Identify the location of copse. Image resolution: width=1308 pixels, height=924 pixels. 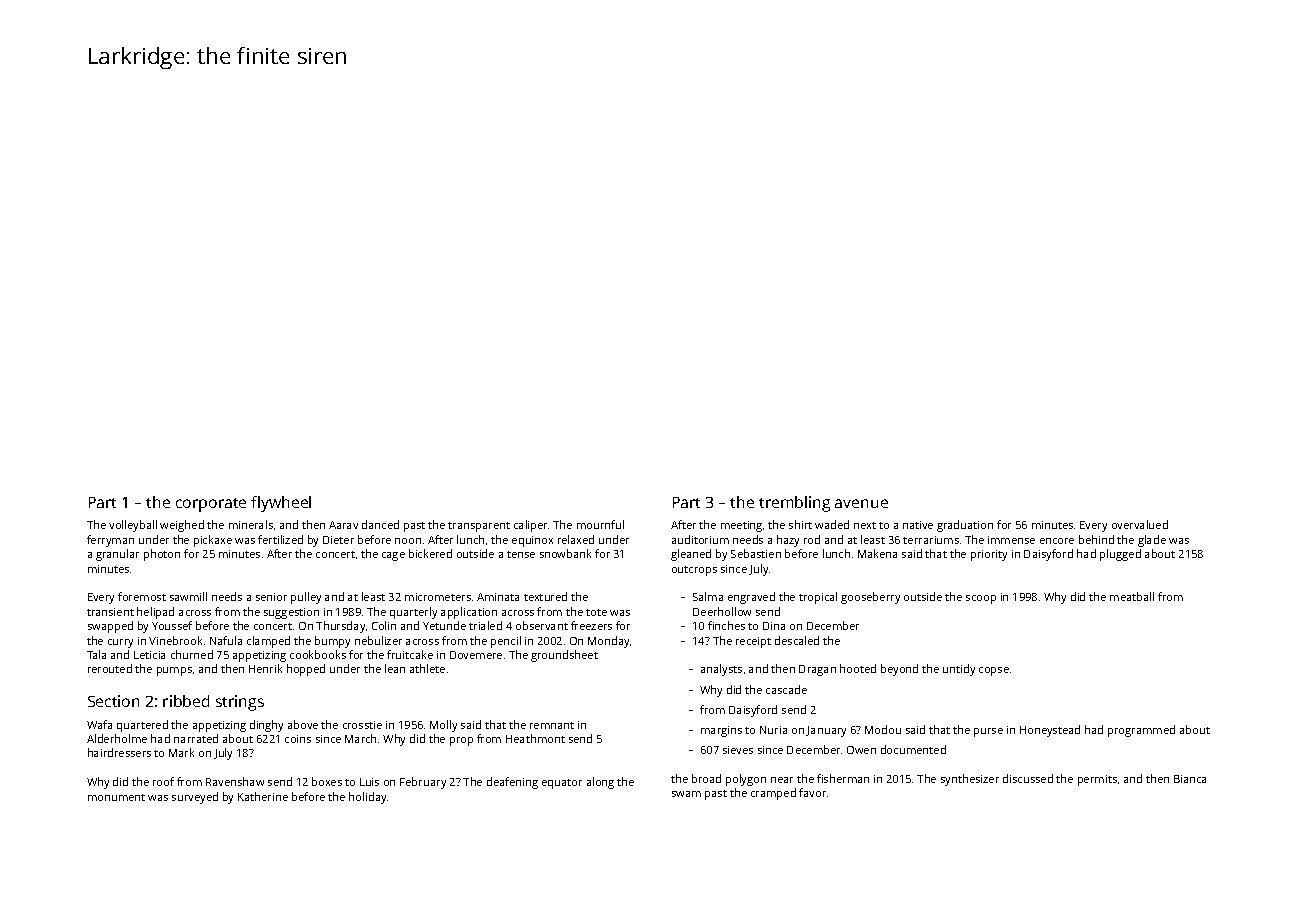
(994, 671).
